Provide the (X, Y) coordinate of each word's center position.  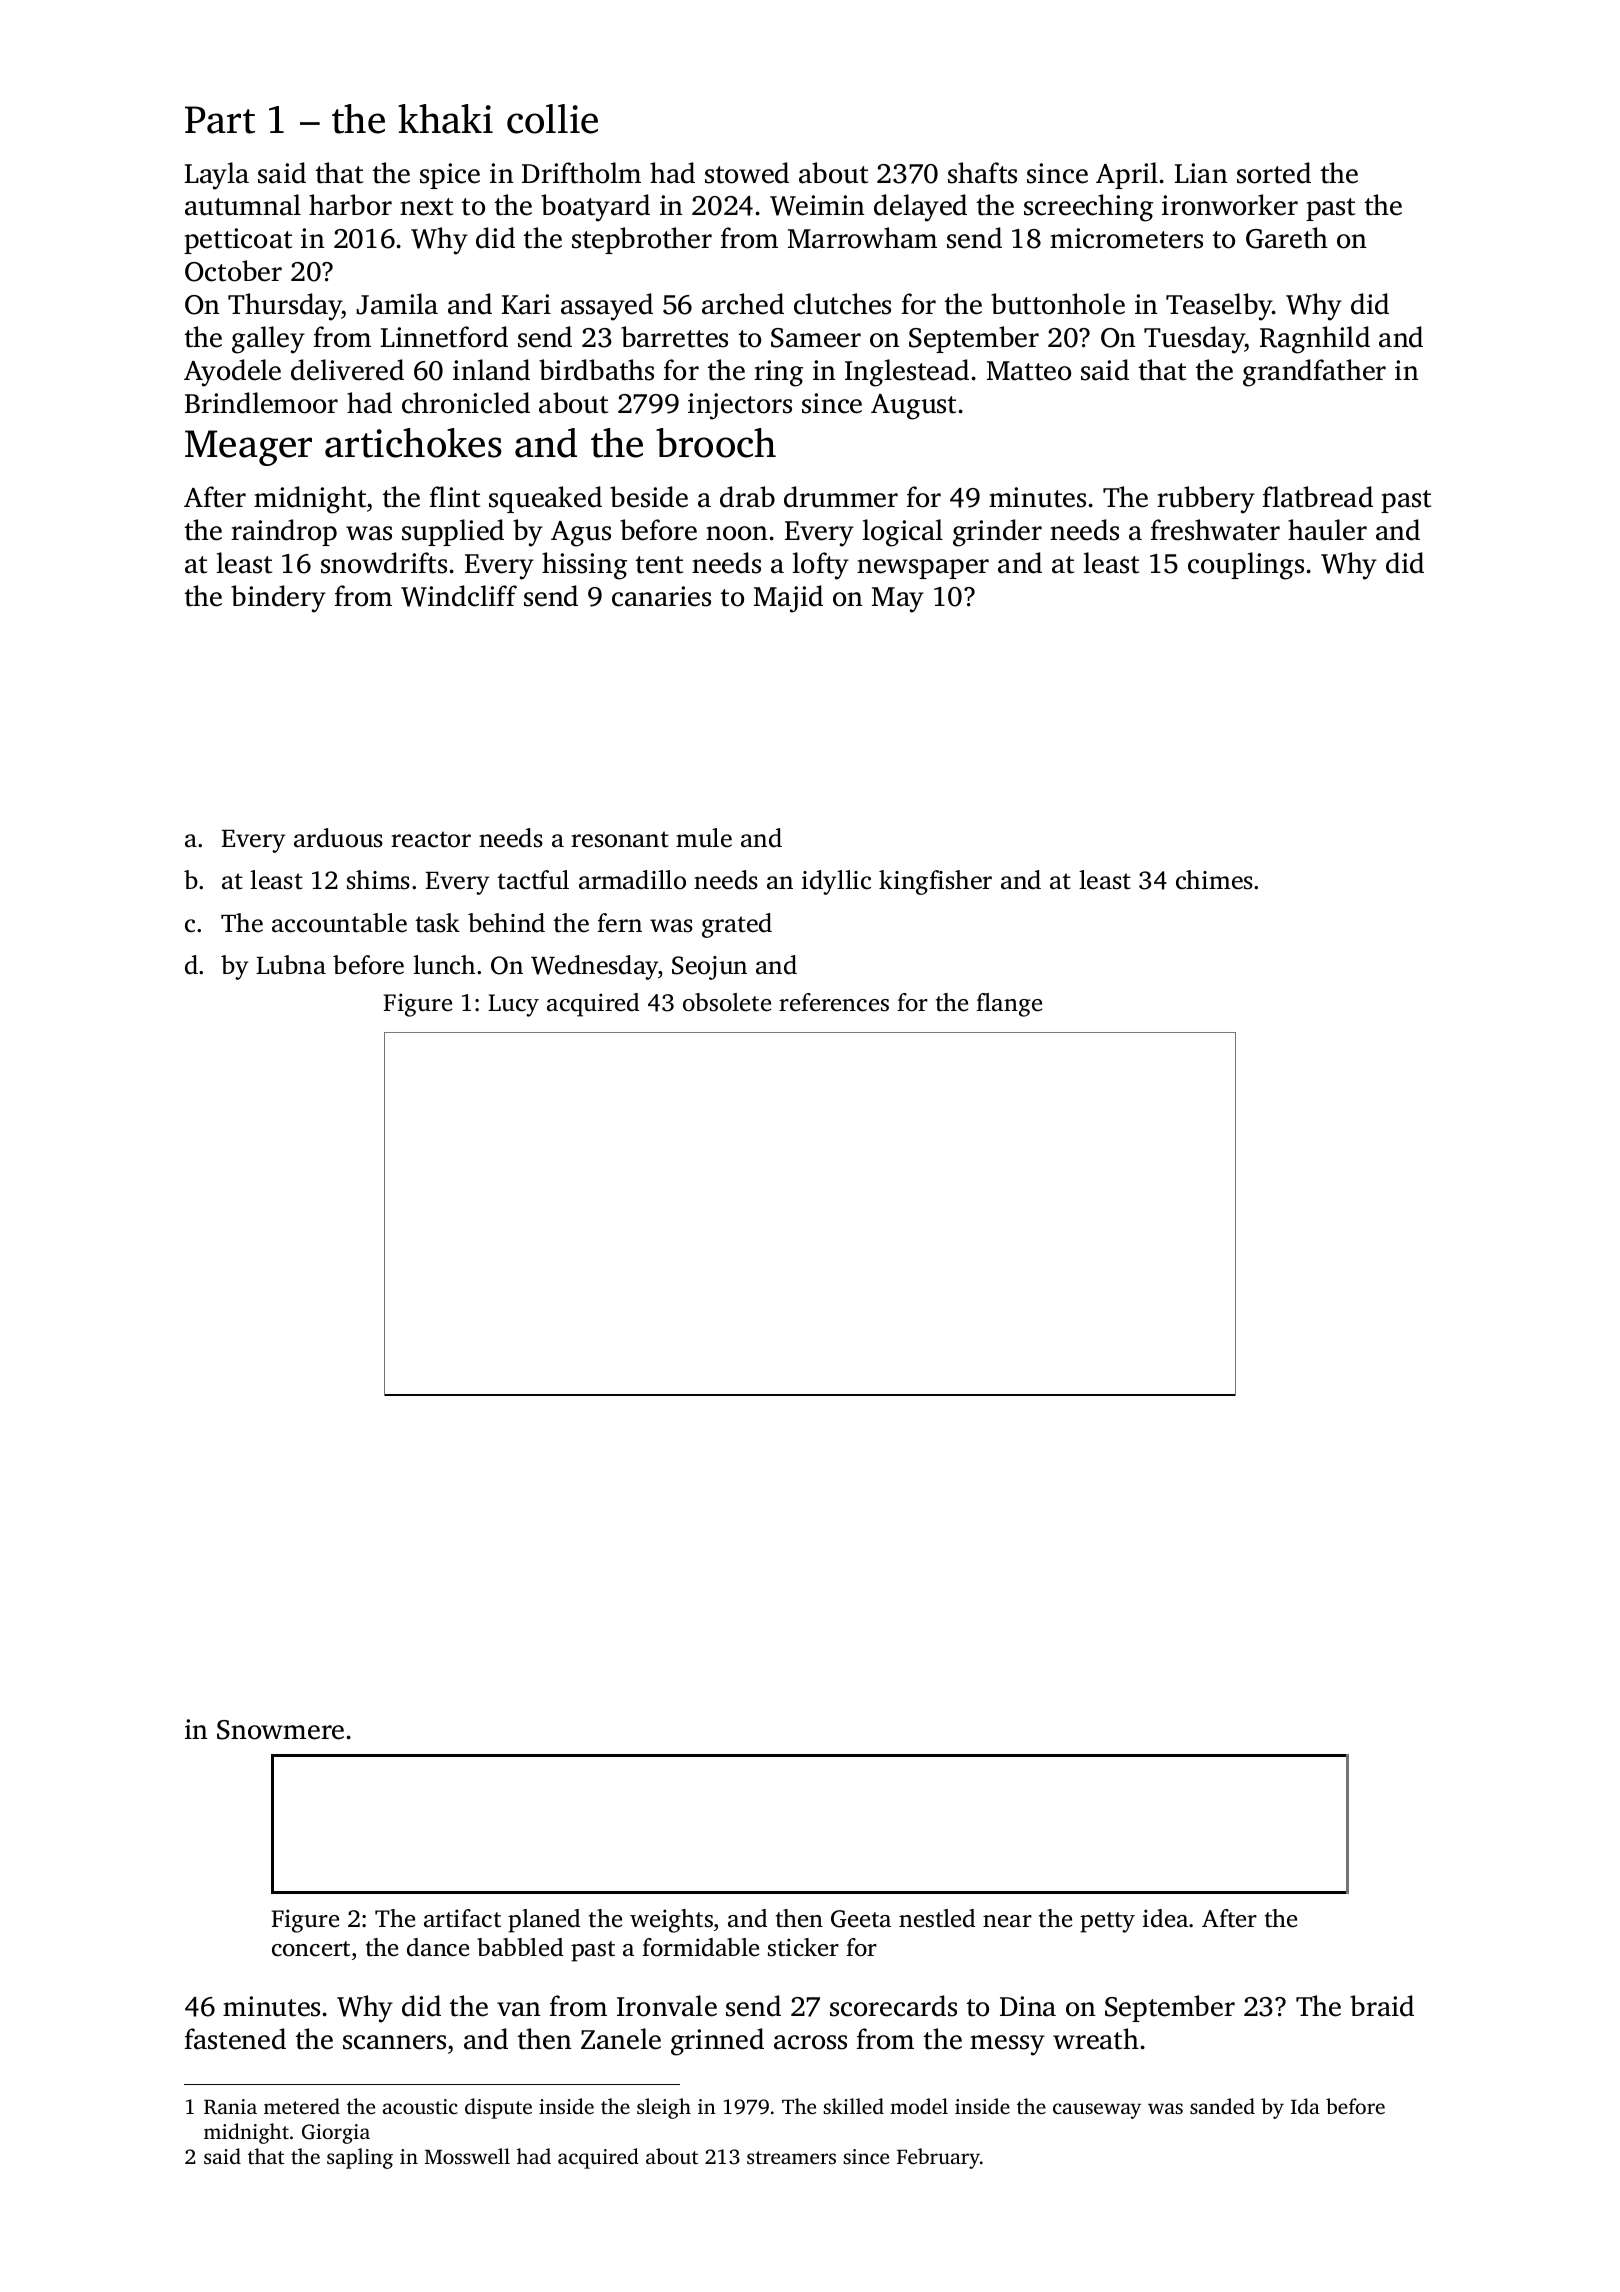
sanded (1222, 2106)
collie (552, 119)
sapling (360, 2158)
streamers (791, 2157)
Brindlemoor (261, 403)
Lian (1201, 173)
